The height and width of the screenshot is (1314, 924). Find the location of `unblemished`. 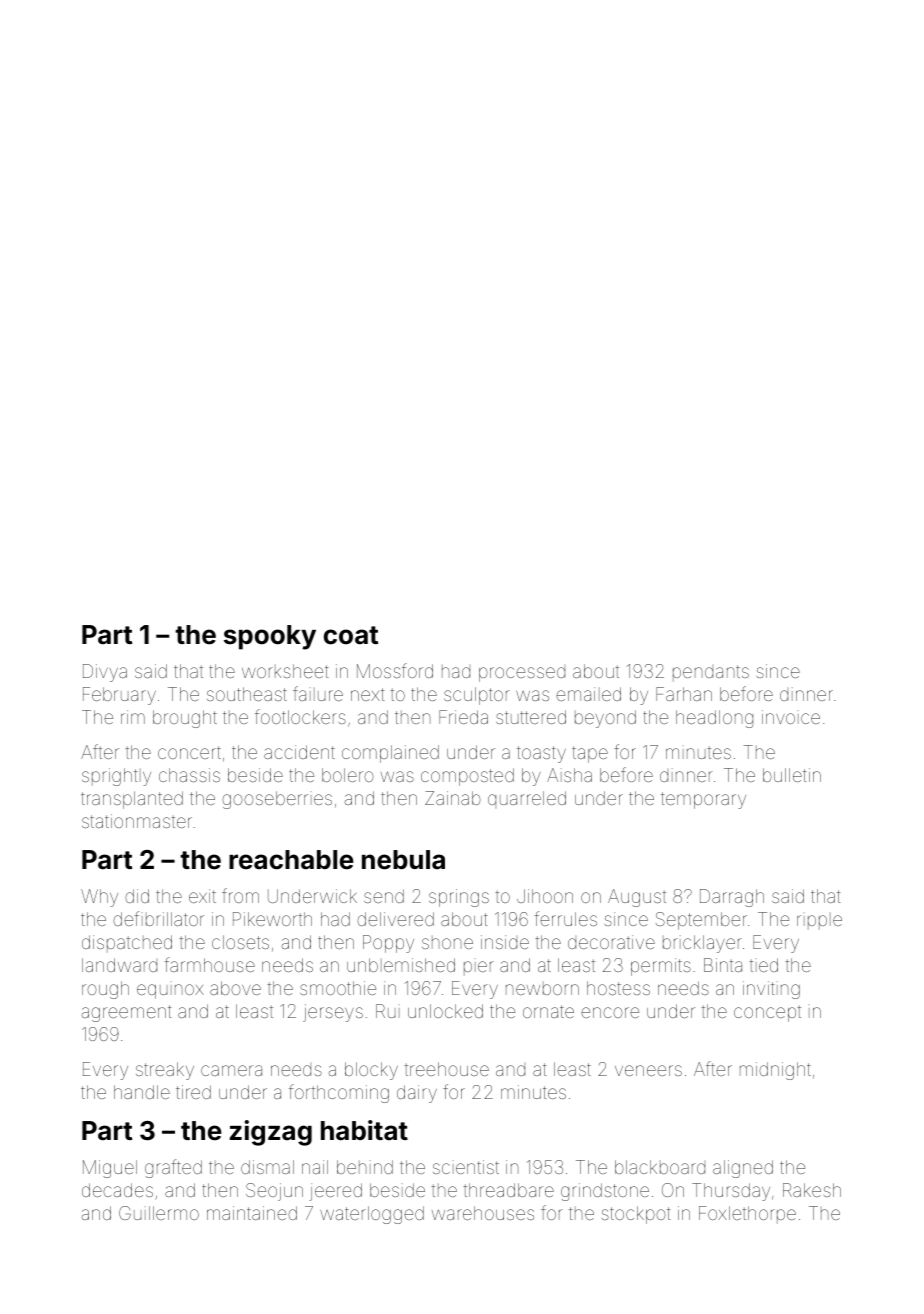

unblemished is located at coordinates (401, 965).
